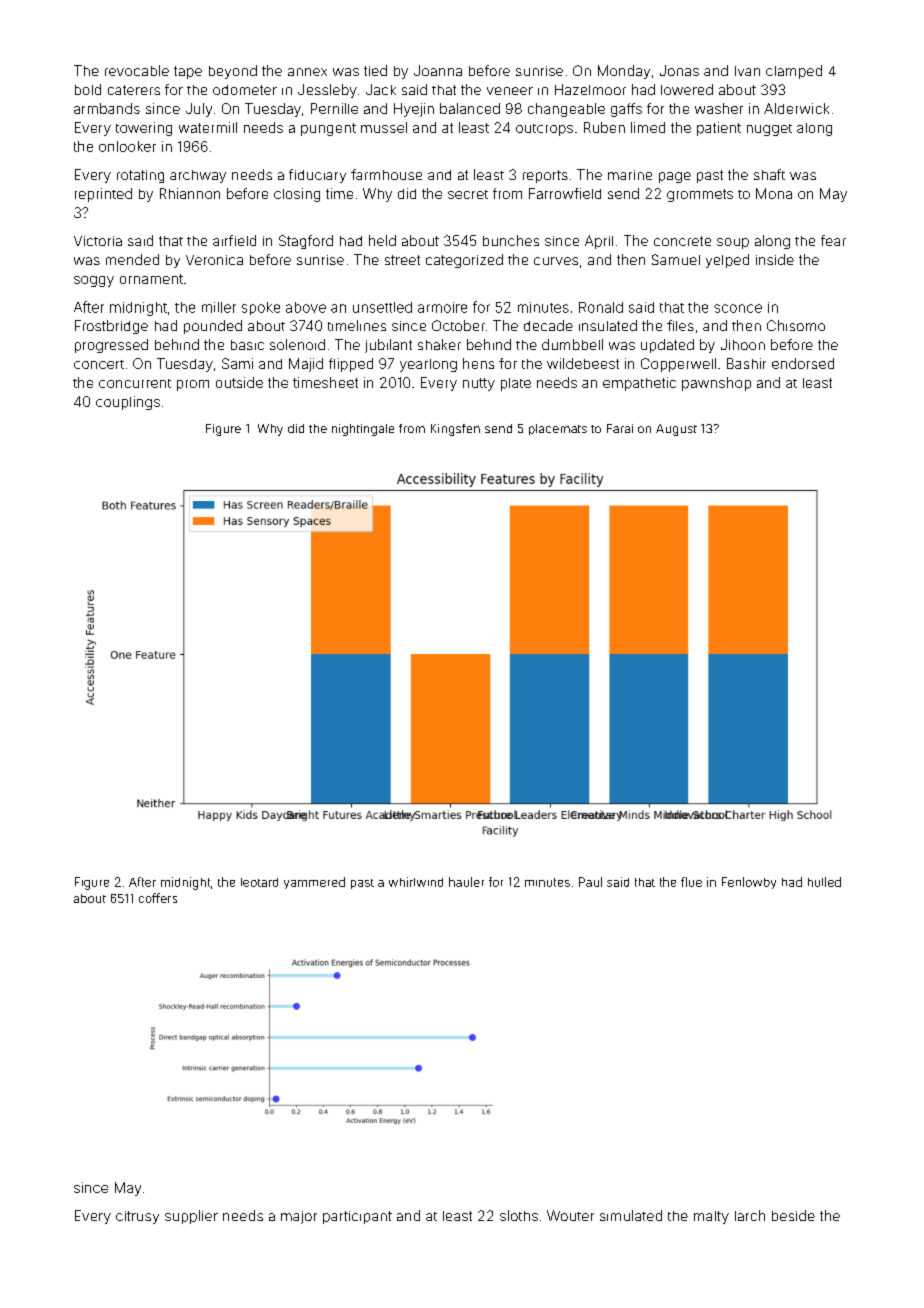 Image resolution: width=924 pixels, height=1308 pixels. What do you see at coordinates (733, 243) in the page?
I see `soup` at bounding box center [733, 243].
